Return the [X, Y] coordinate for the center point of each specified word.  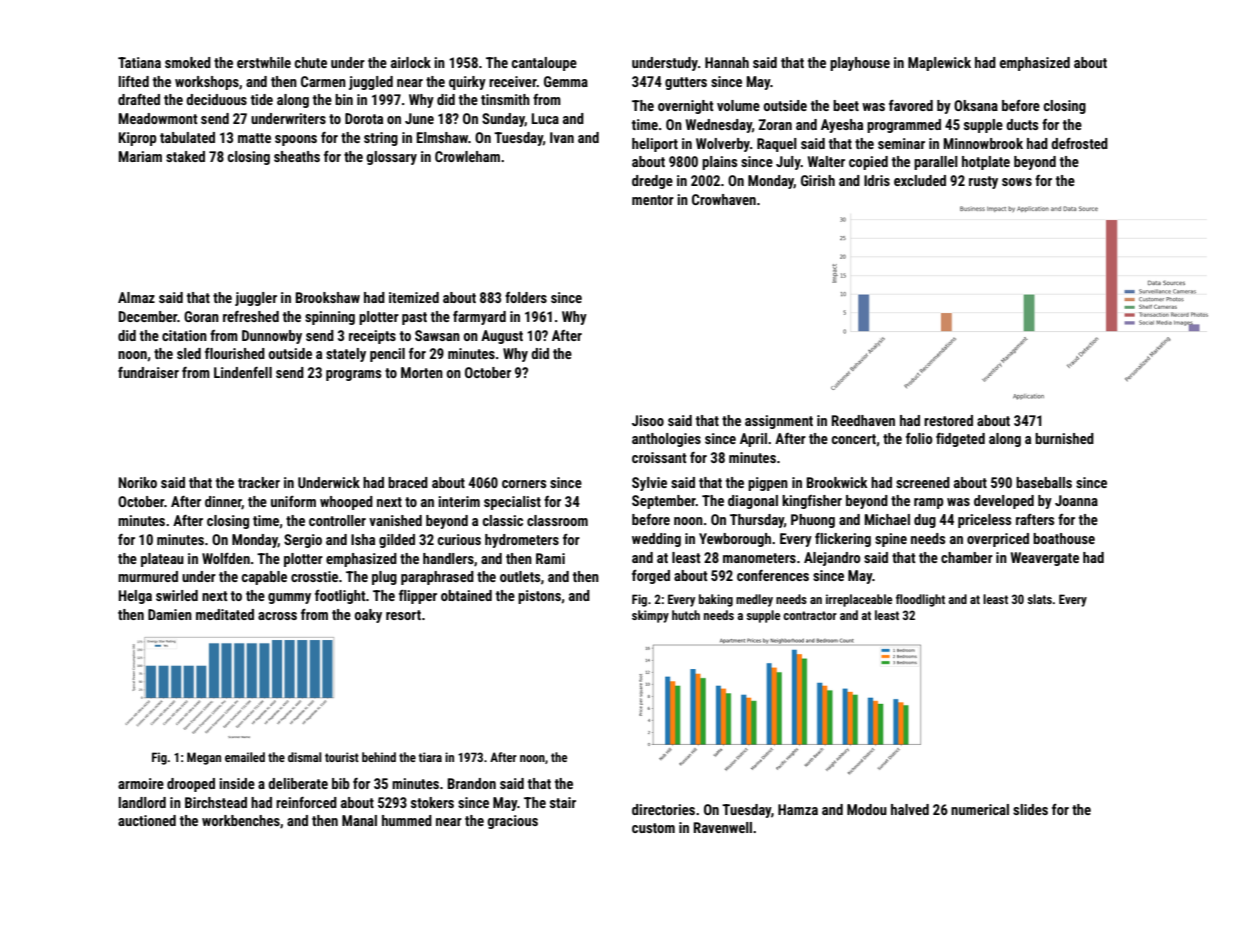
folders [526, 297]
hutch [686, 615]
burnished [1064, 438]
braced [408, 482]
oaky [368, 616]
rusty [983, 182]
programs [353, 375]
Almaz [136, 297]
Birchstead [216, 802]
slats [1039, 599]
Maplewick [939, 64]
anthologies [666, 440]
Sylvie [649, 484]
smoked [188, 62]
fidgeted [960, 440]
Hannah [727, 62]
